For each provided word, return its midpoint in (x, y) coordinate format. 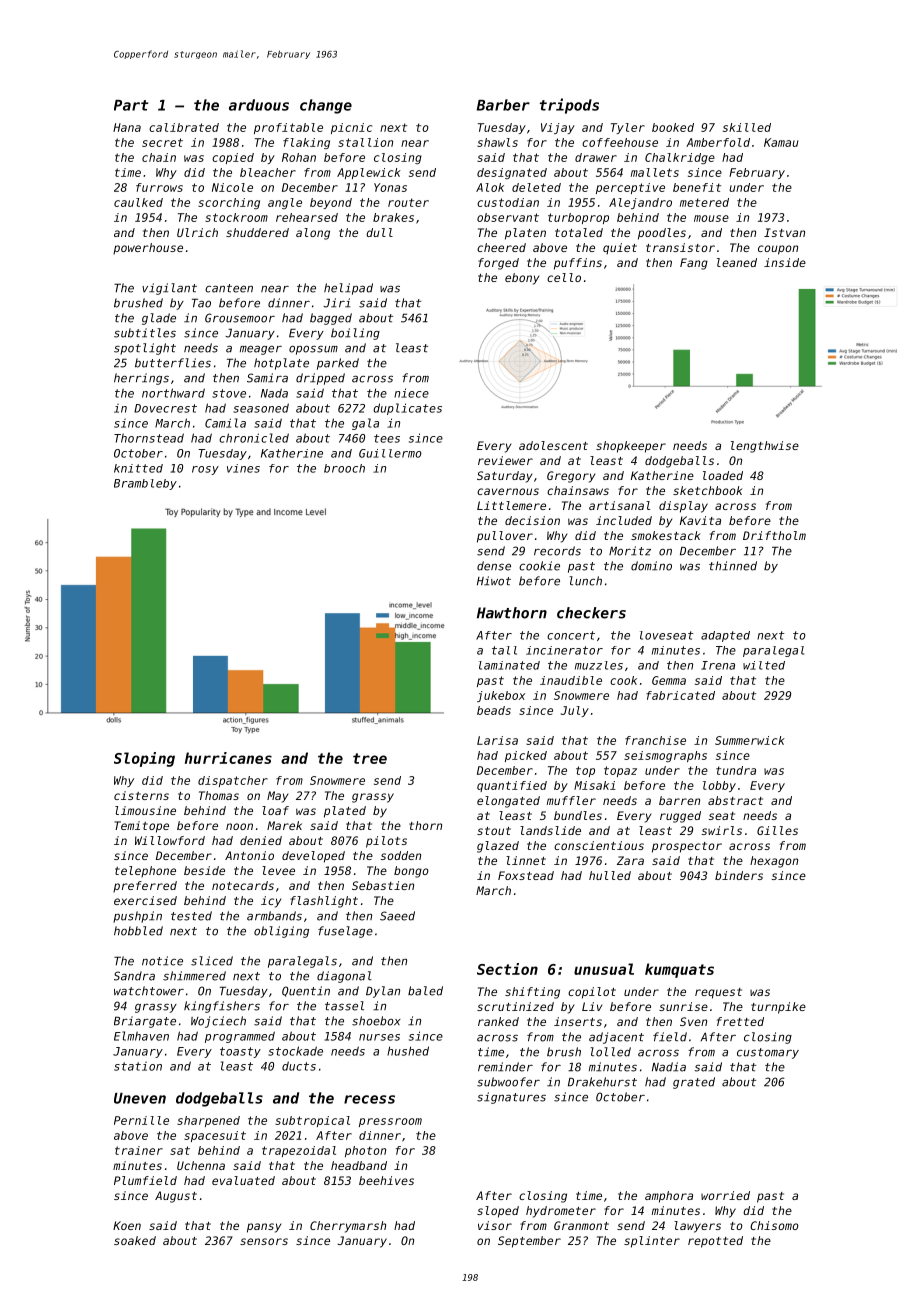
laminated (509, 665)
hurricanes (228, 758)
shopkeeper (631, 447)
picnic (351, 128)
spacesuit (215, 1136)
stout (494, 831)
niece (411, 393)
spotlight (145, 349)
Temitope (141, 827)
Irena (718, 665)
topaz (620, 771)
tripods (569, 106)
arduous (259, 105)
